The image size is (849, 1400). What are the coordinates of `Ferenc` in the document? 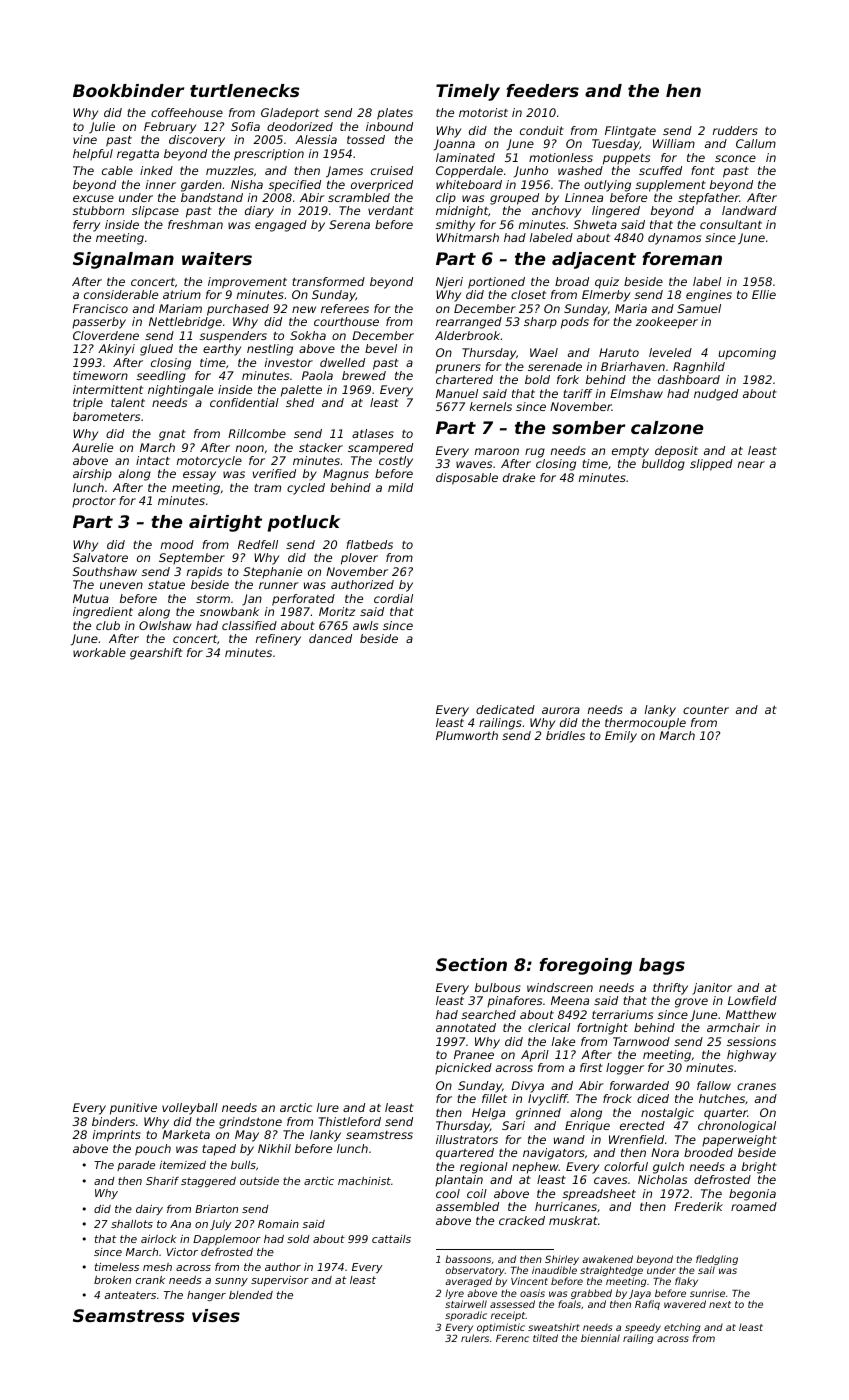 It's located at (512, 1338).
